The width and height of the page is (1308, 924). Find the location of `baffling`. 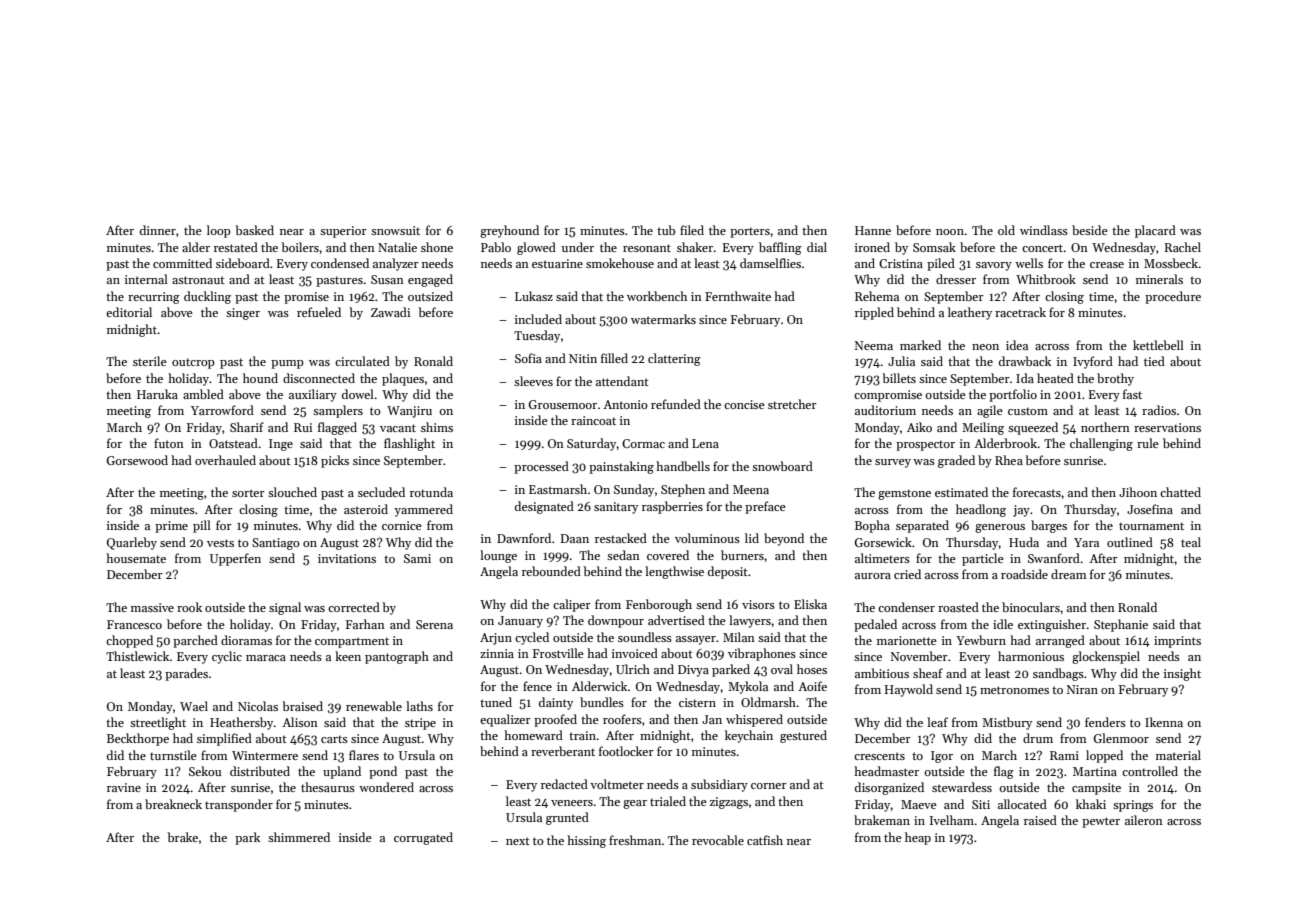

baffling is located at coordinates (780, 248).
